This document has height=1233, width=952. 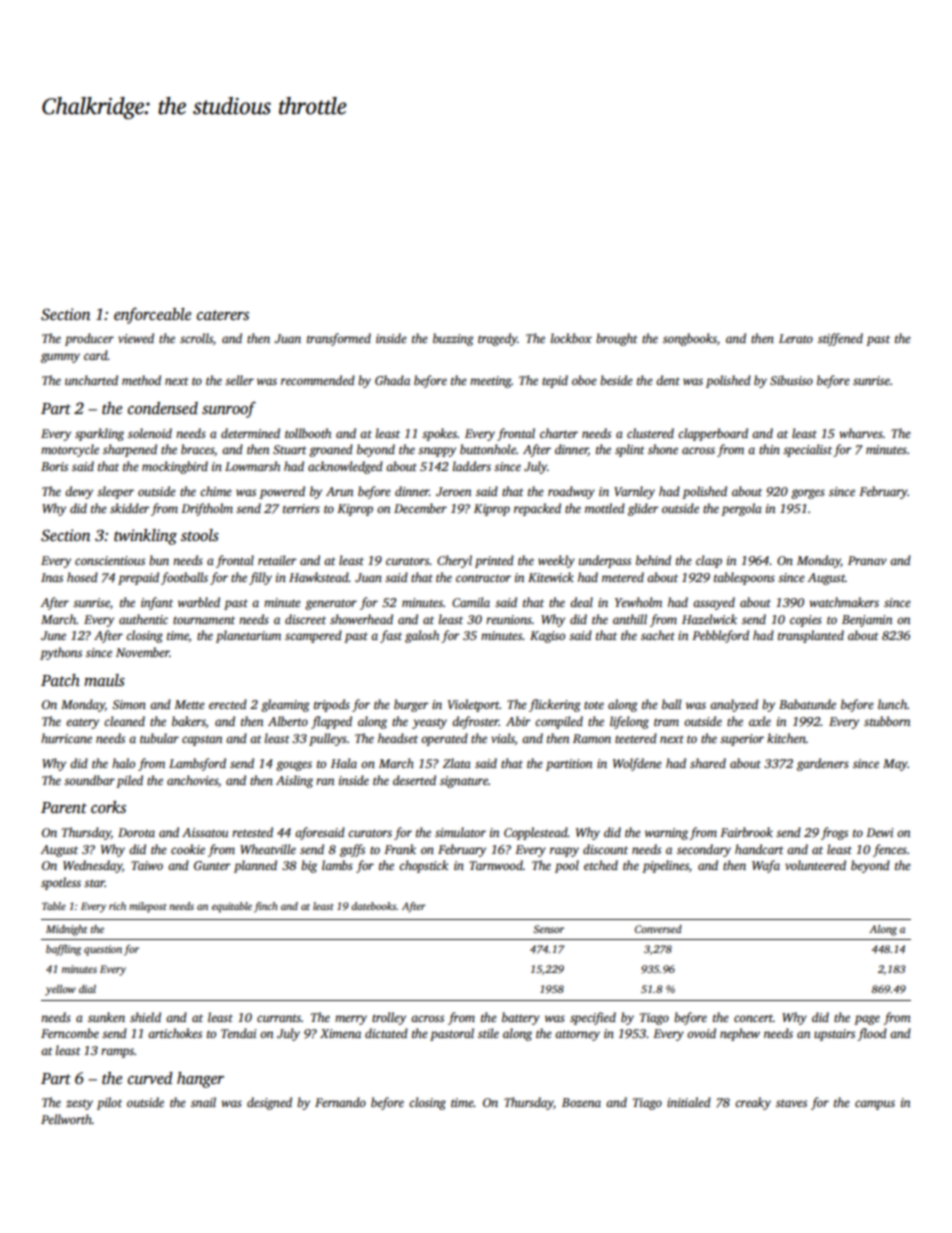 What do you see at coordinates (807, 450) in the document?
I see `specialist` at bounding box center [807, 450].
